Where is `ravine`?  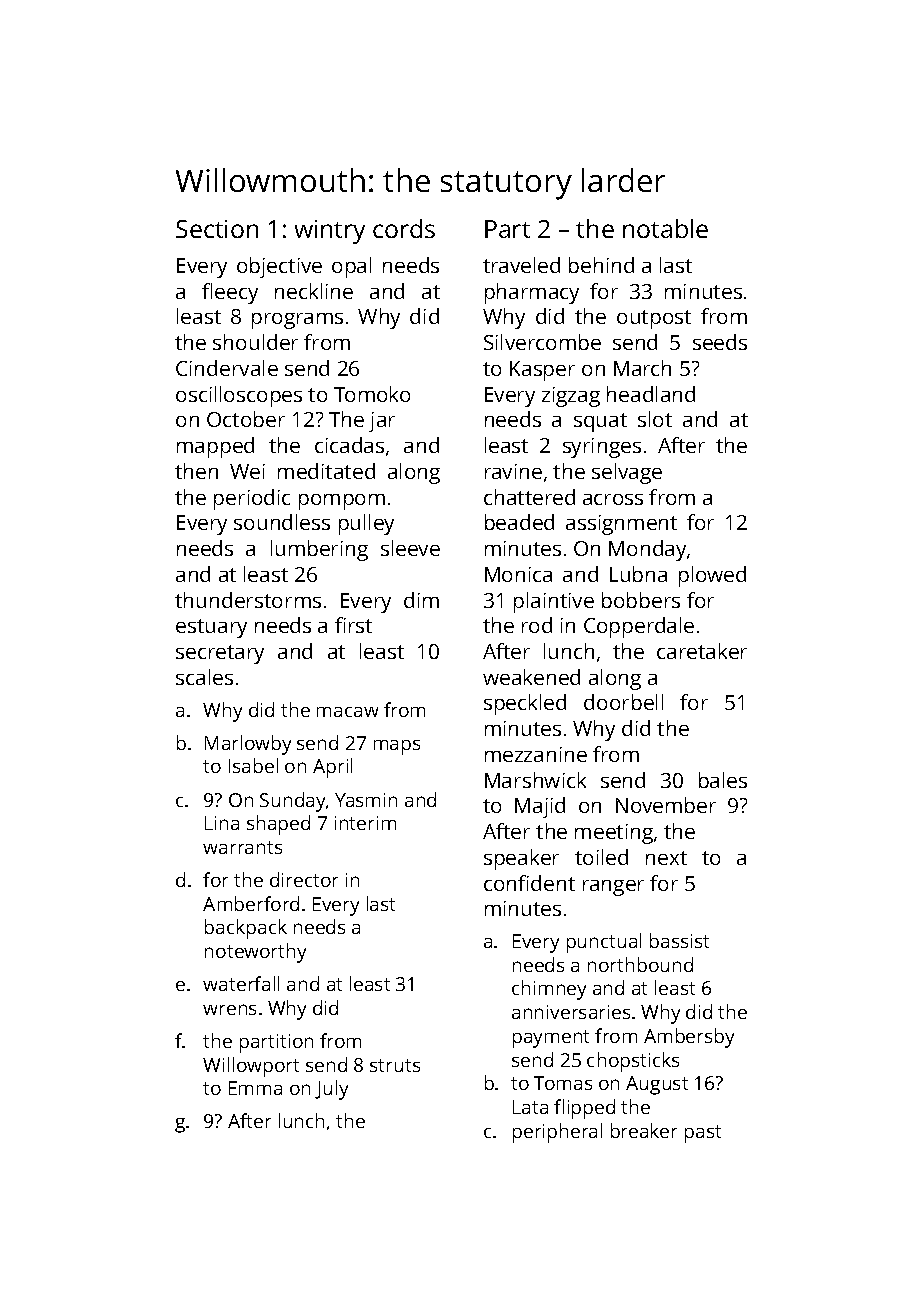
ravine is located at coordinates (513, 471).
